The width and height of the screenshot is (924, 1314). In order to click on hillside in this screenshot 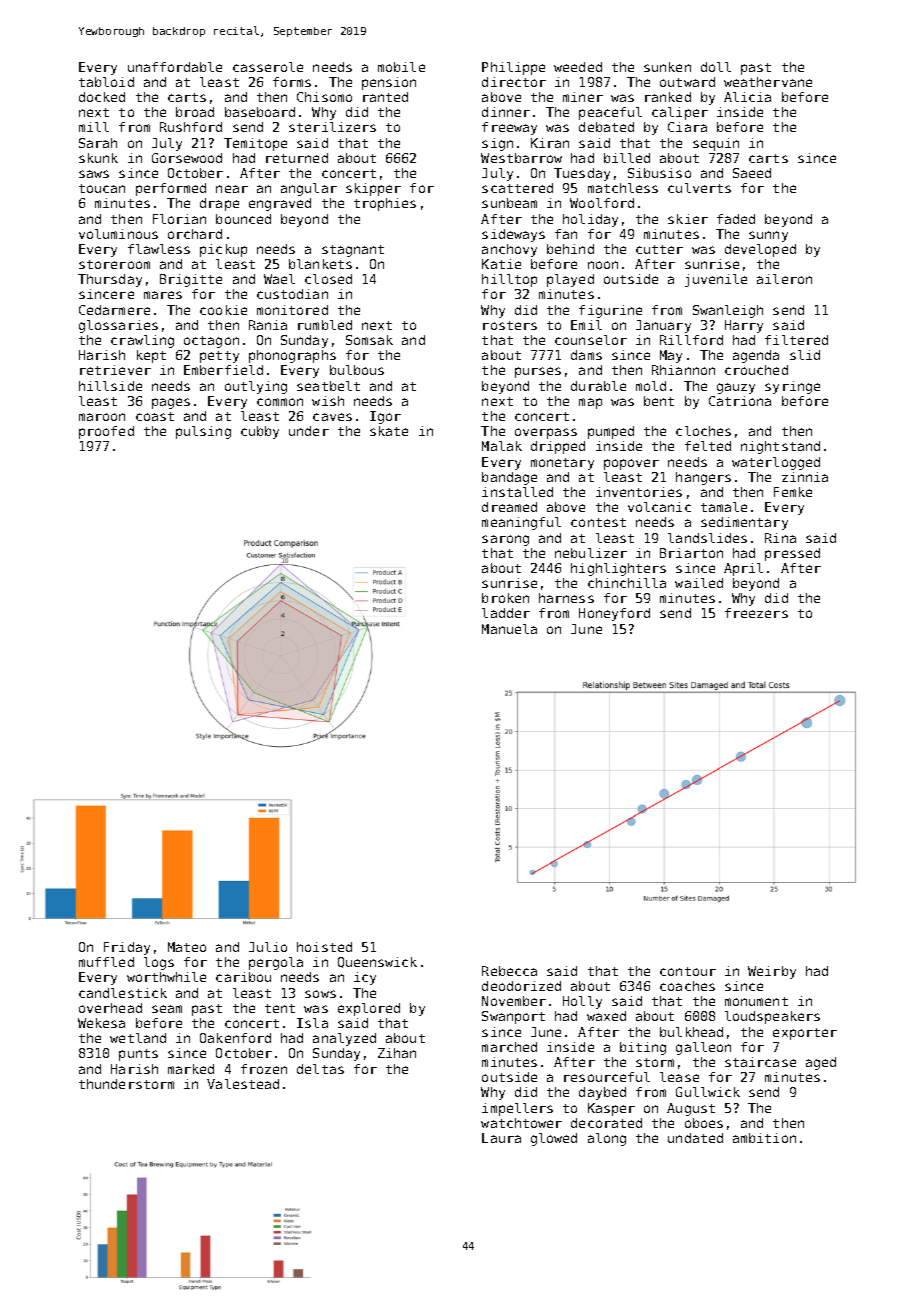, I will do `click(110, 386)`.
